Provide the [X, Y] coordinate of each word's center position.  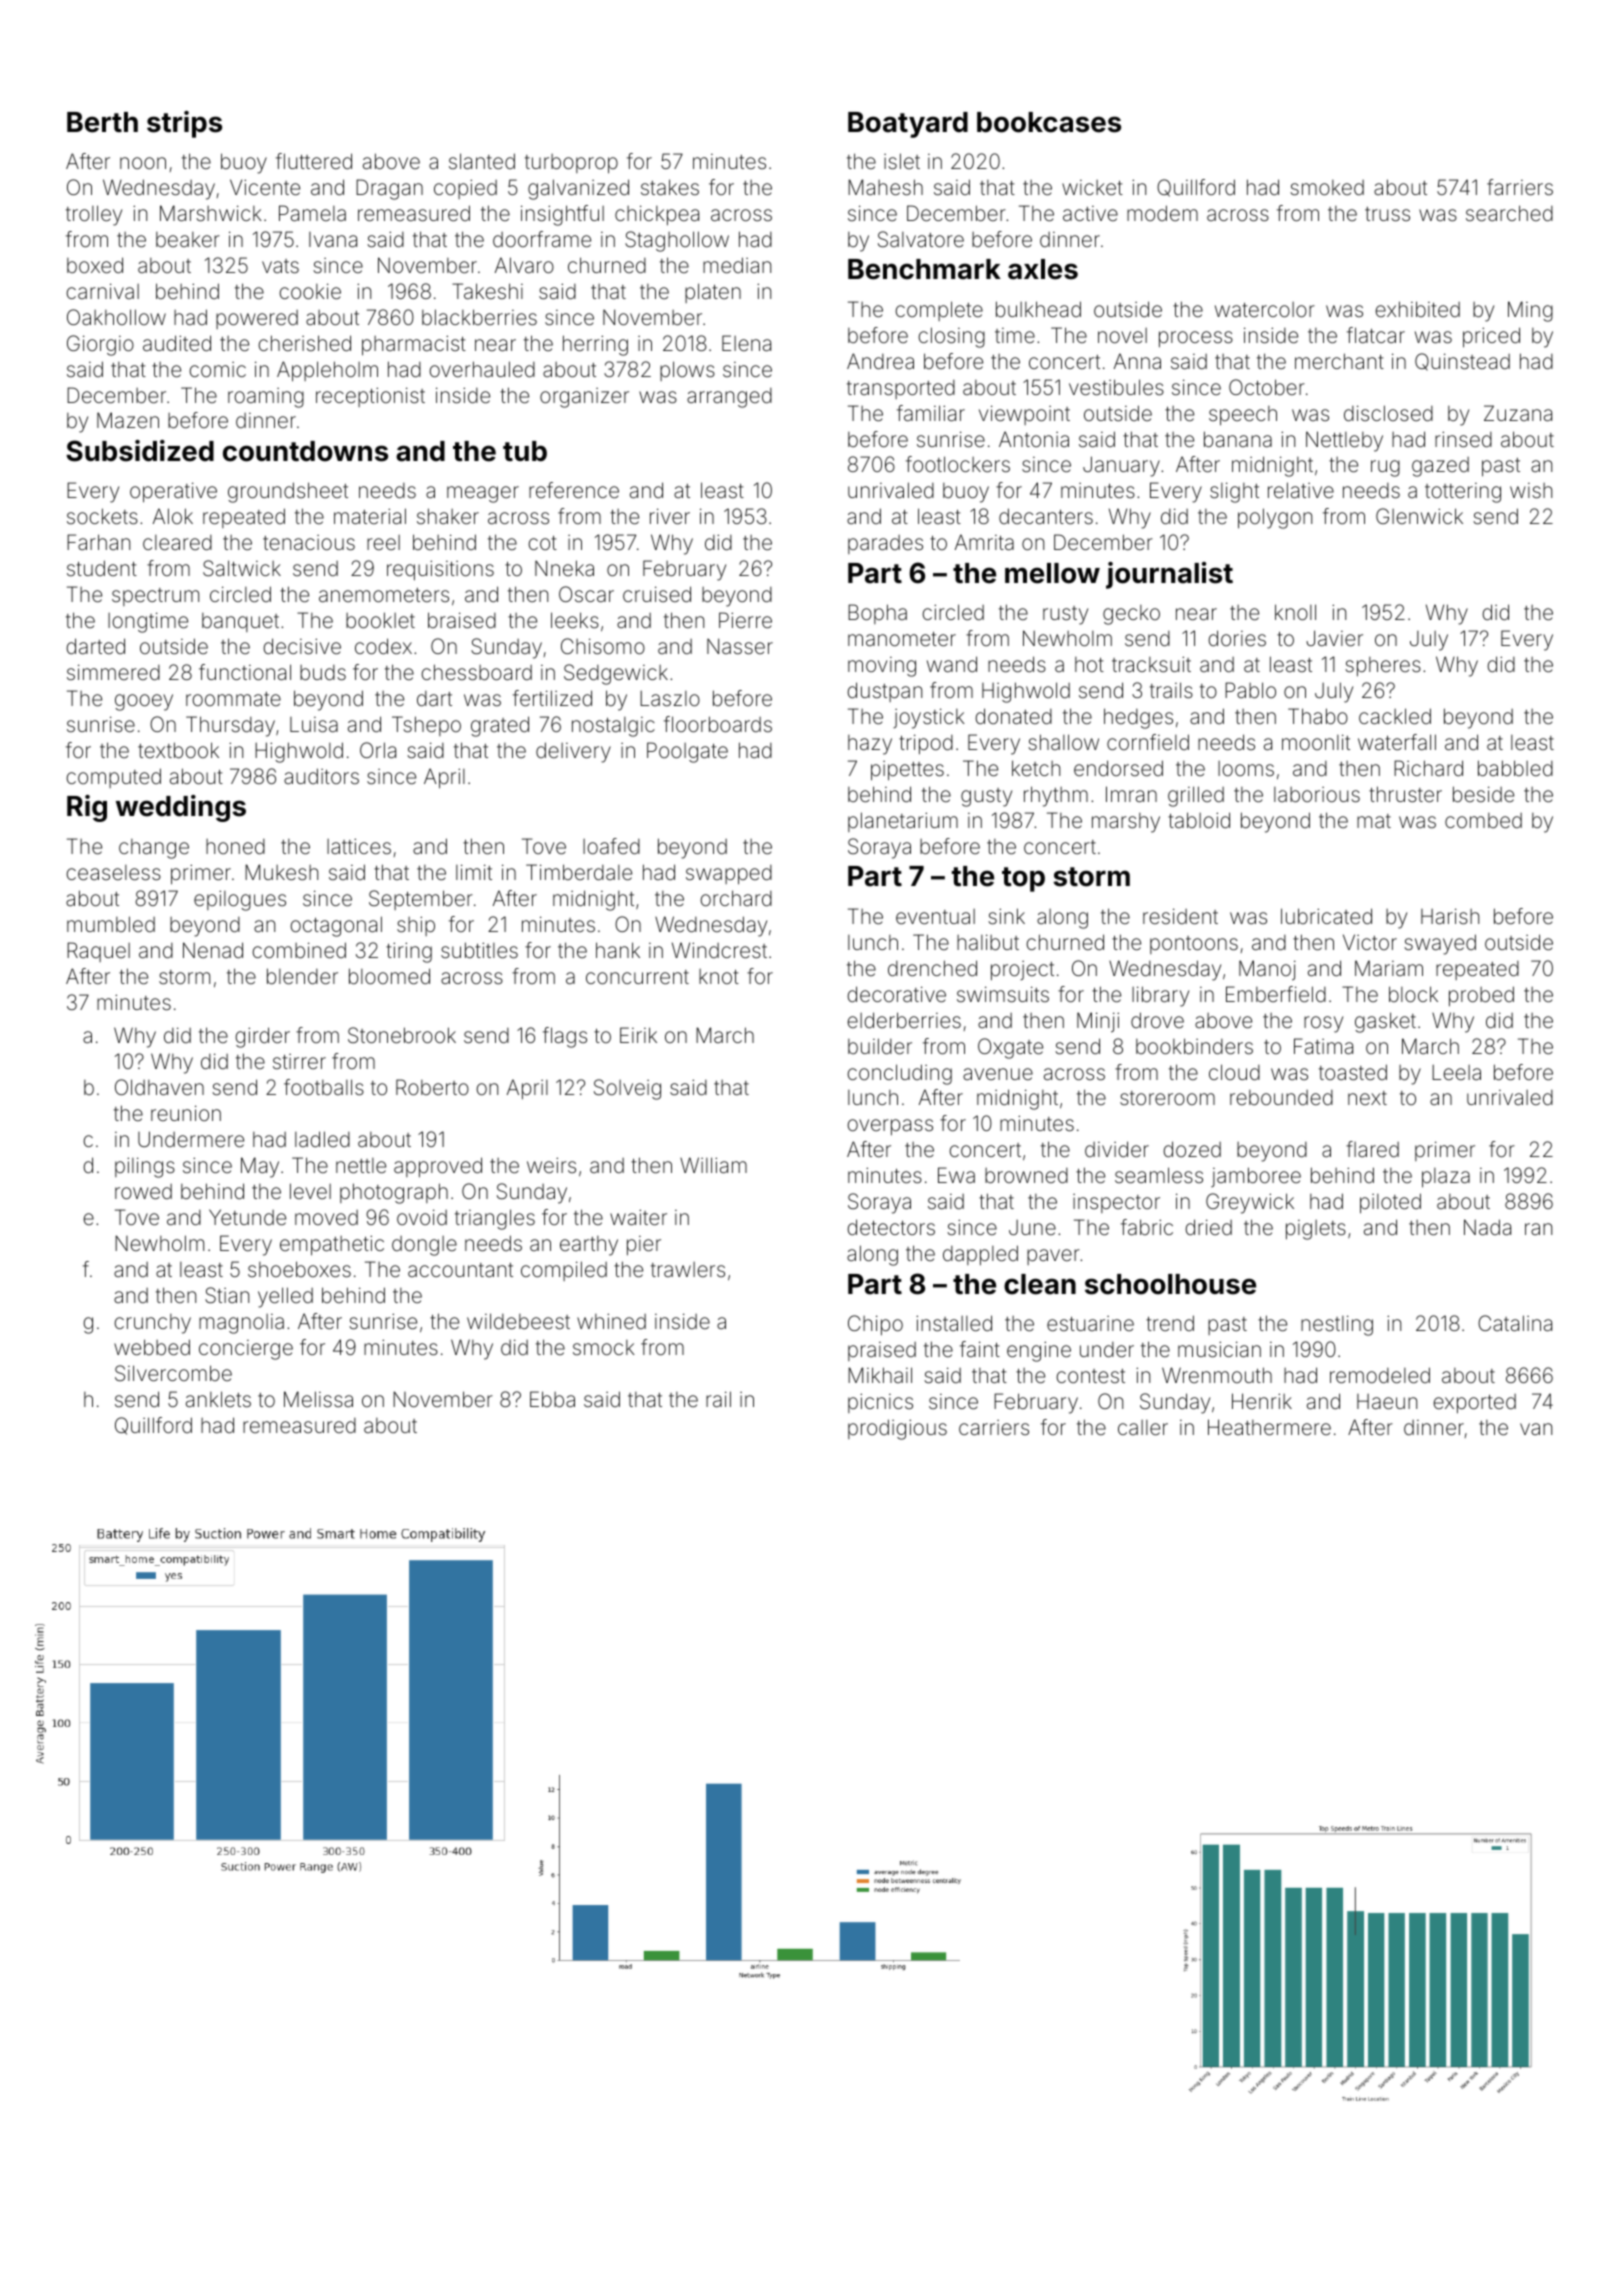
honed [235, 846]
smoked [1327, 187]
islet [902, 161]
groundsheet [288, 492]
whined [611, 1321]
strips [184, 124]
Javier [1334, 638]
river [670, 516]
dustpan [884, 692]
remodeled [1380, 1375]
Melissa [318, 1399]
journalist [1169, 575]
